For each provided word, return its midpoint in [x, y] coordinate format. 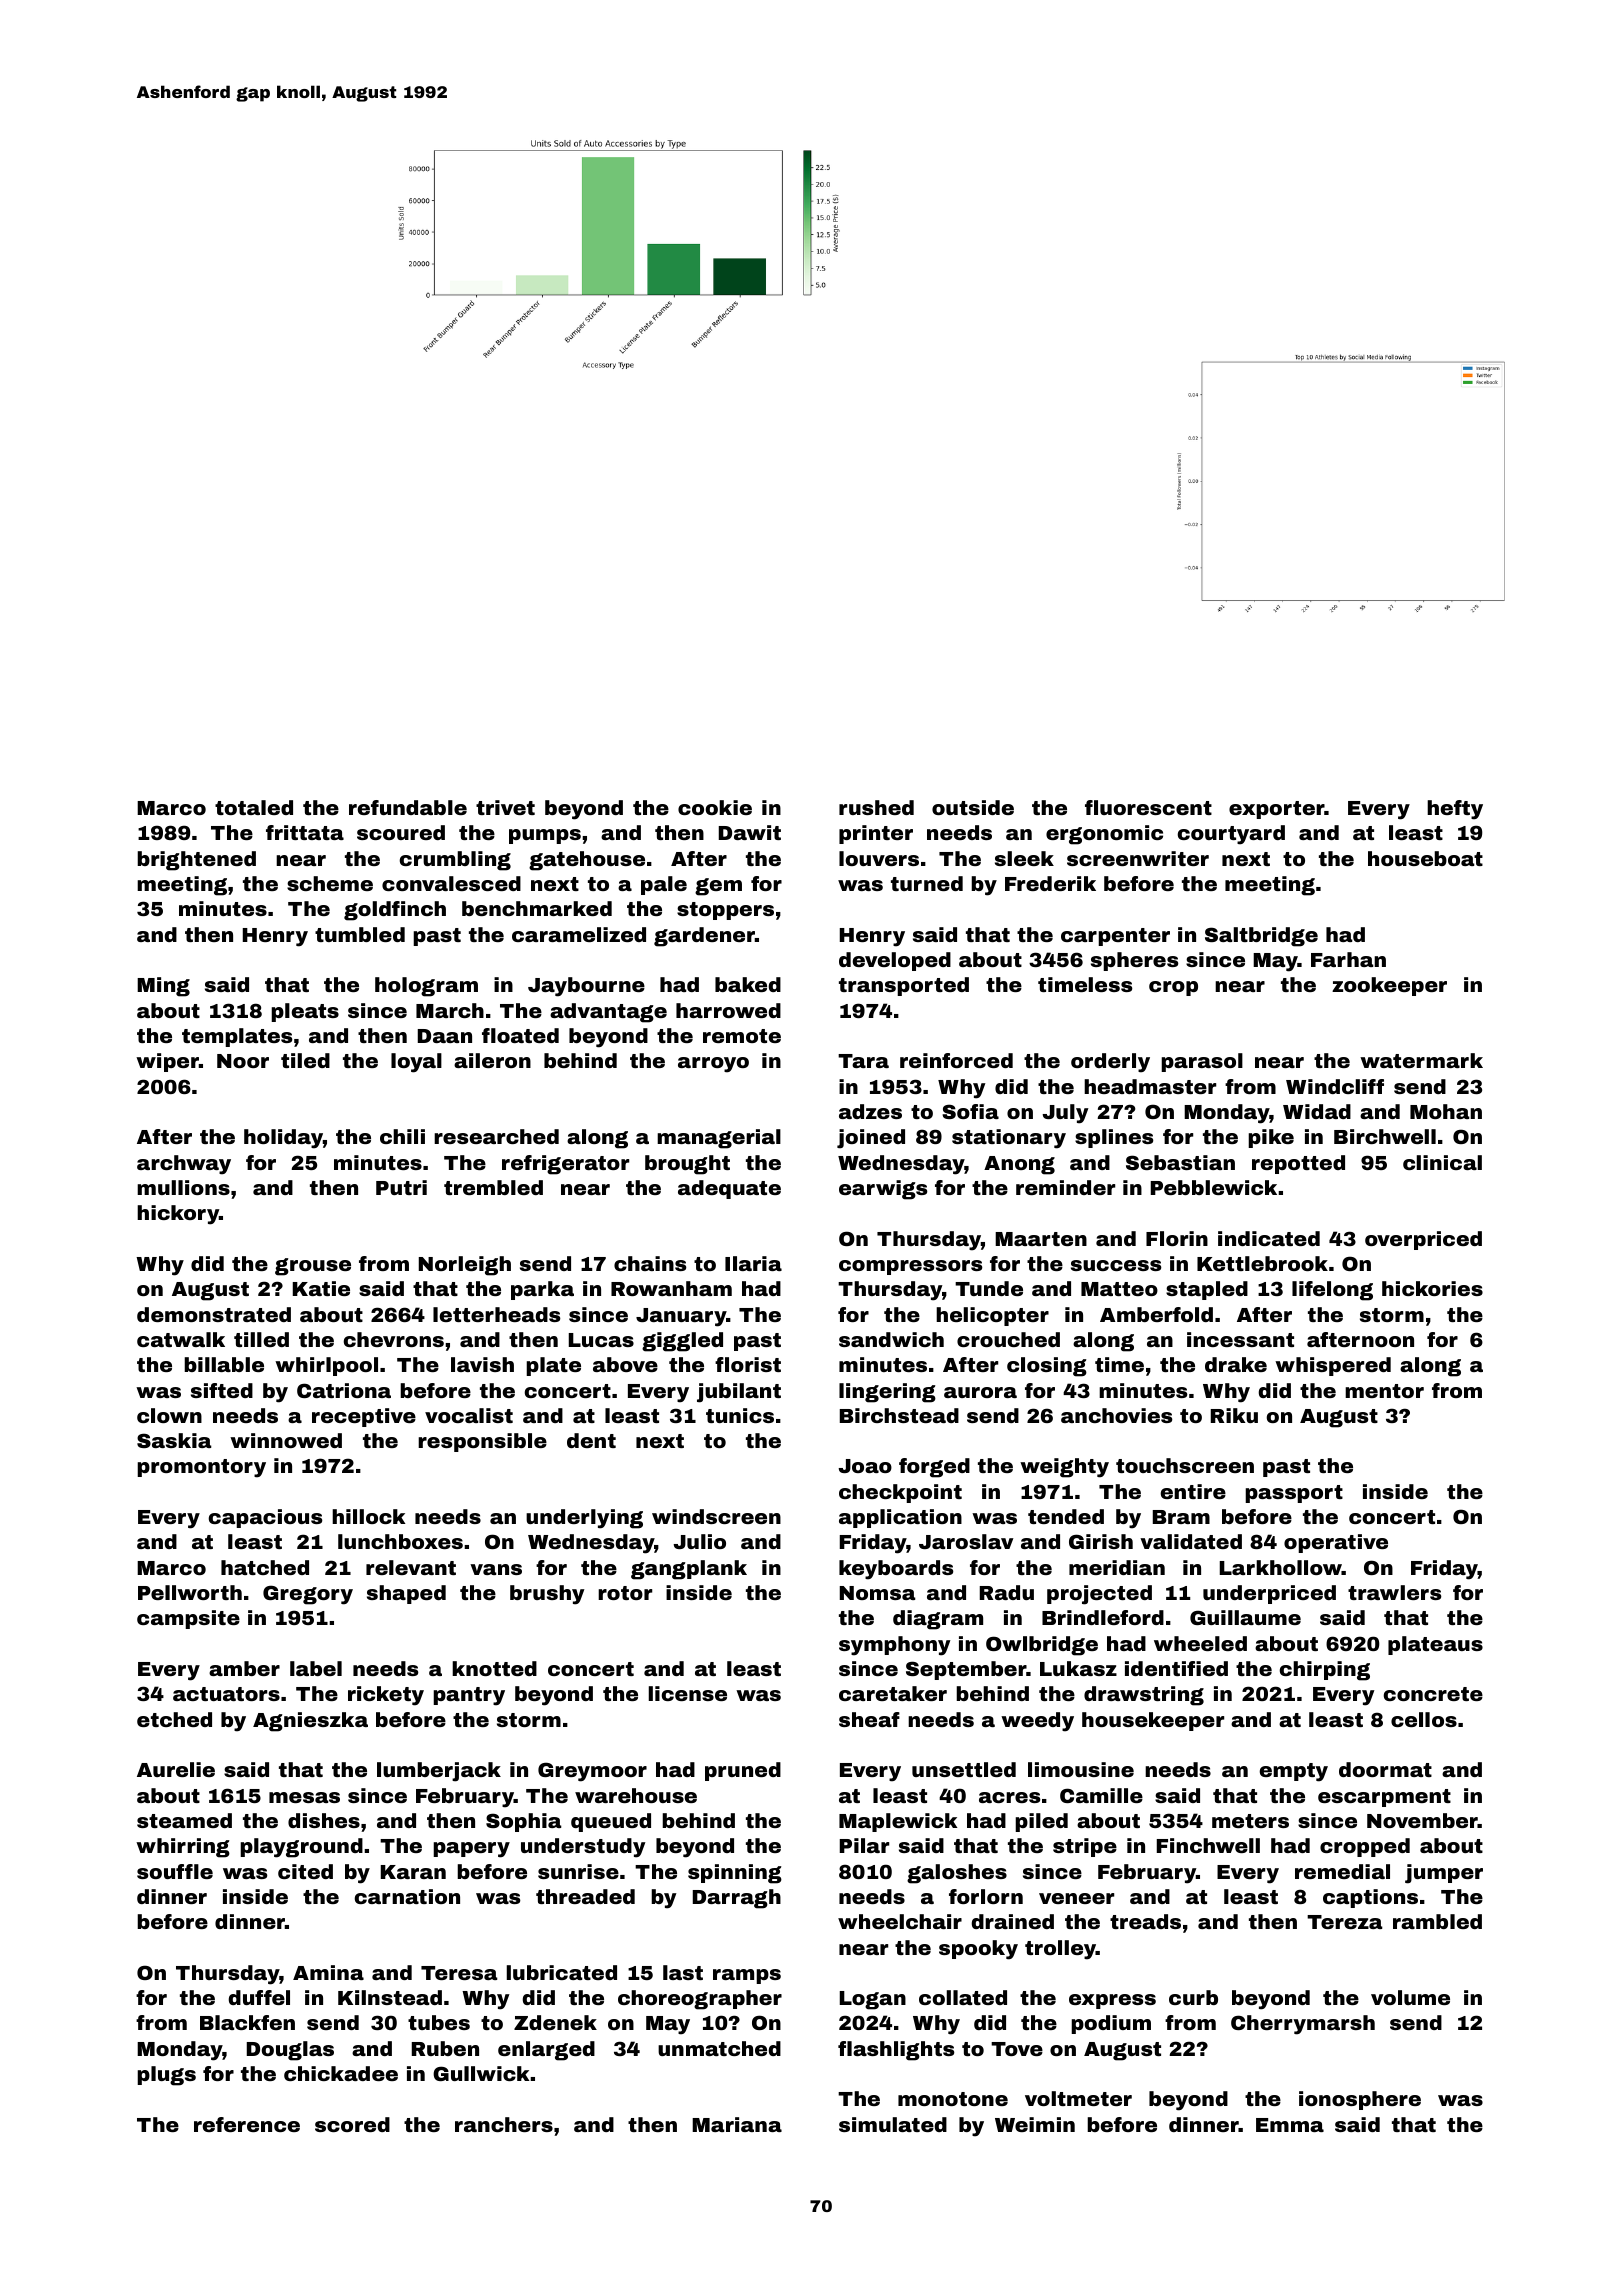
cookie [715, 807]
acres [1009, 1797]
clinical [1442, 1162]
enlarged [546, 2051]
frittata [305, 832]
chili [402, 1136]
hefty [1455, 810]
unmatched [719, 2048]
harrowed [728, 1010]
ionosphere [1360, 2100]
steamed [184, 1820]
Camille [1101, 1795]
